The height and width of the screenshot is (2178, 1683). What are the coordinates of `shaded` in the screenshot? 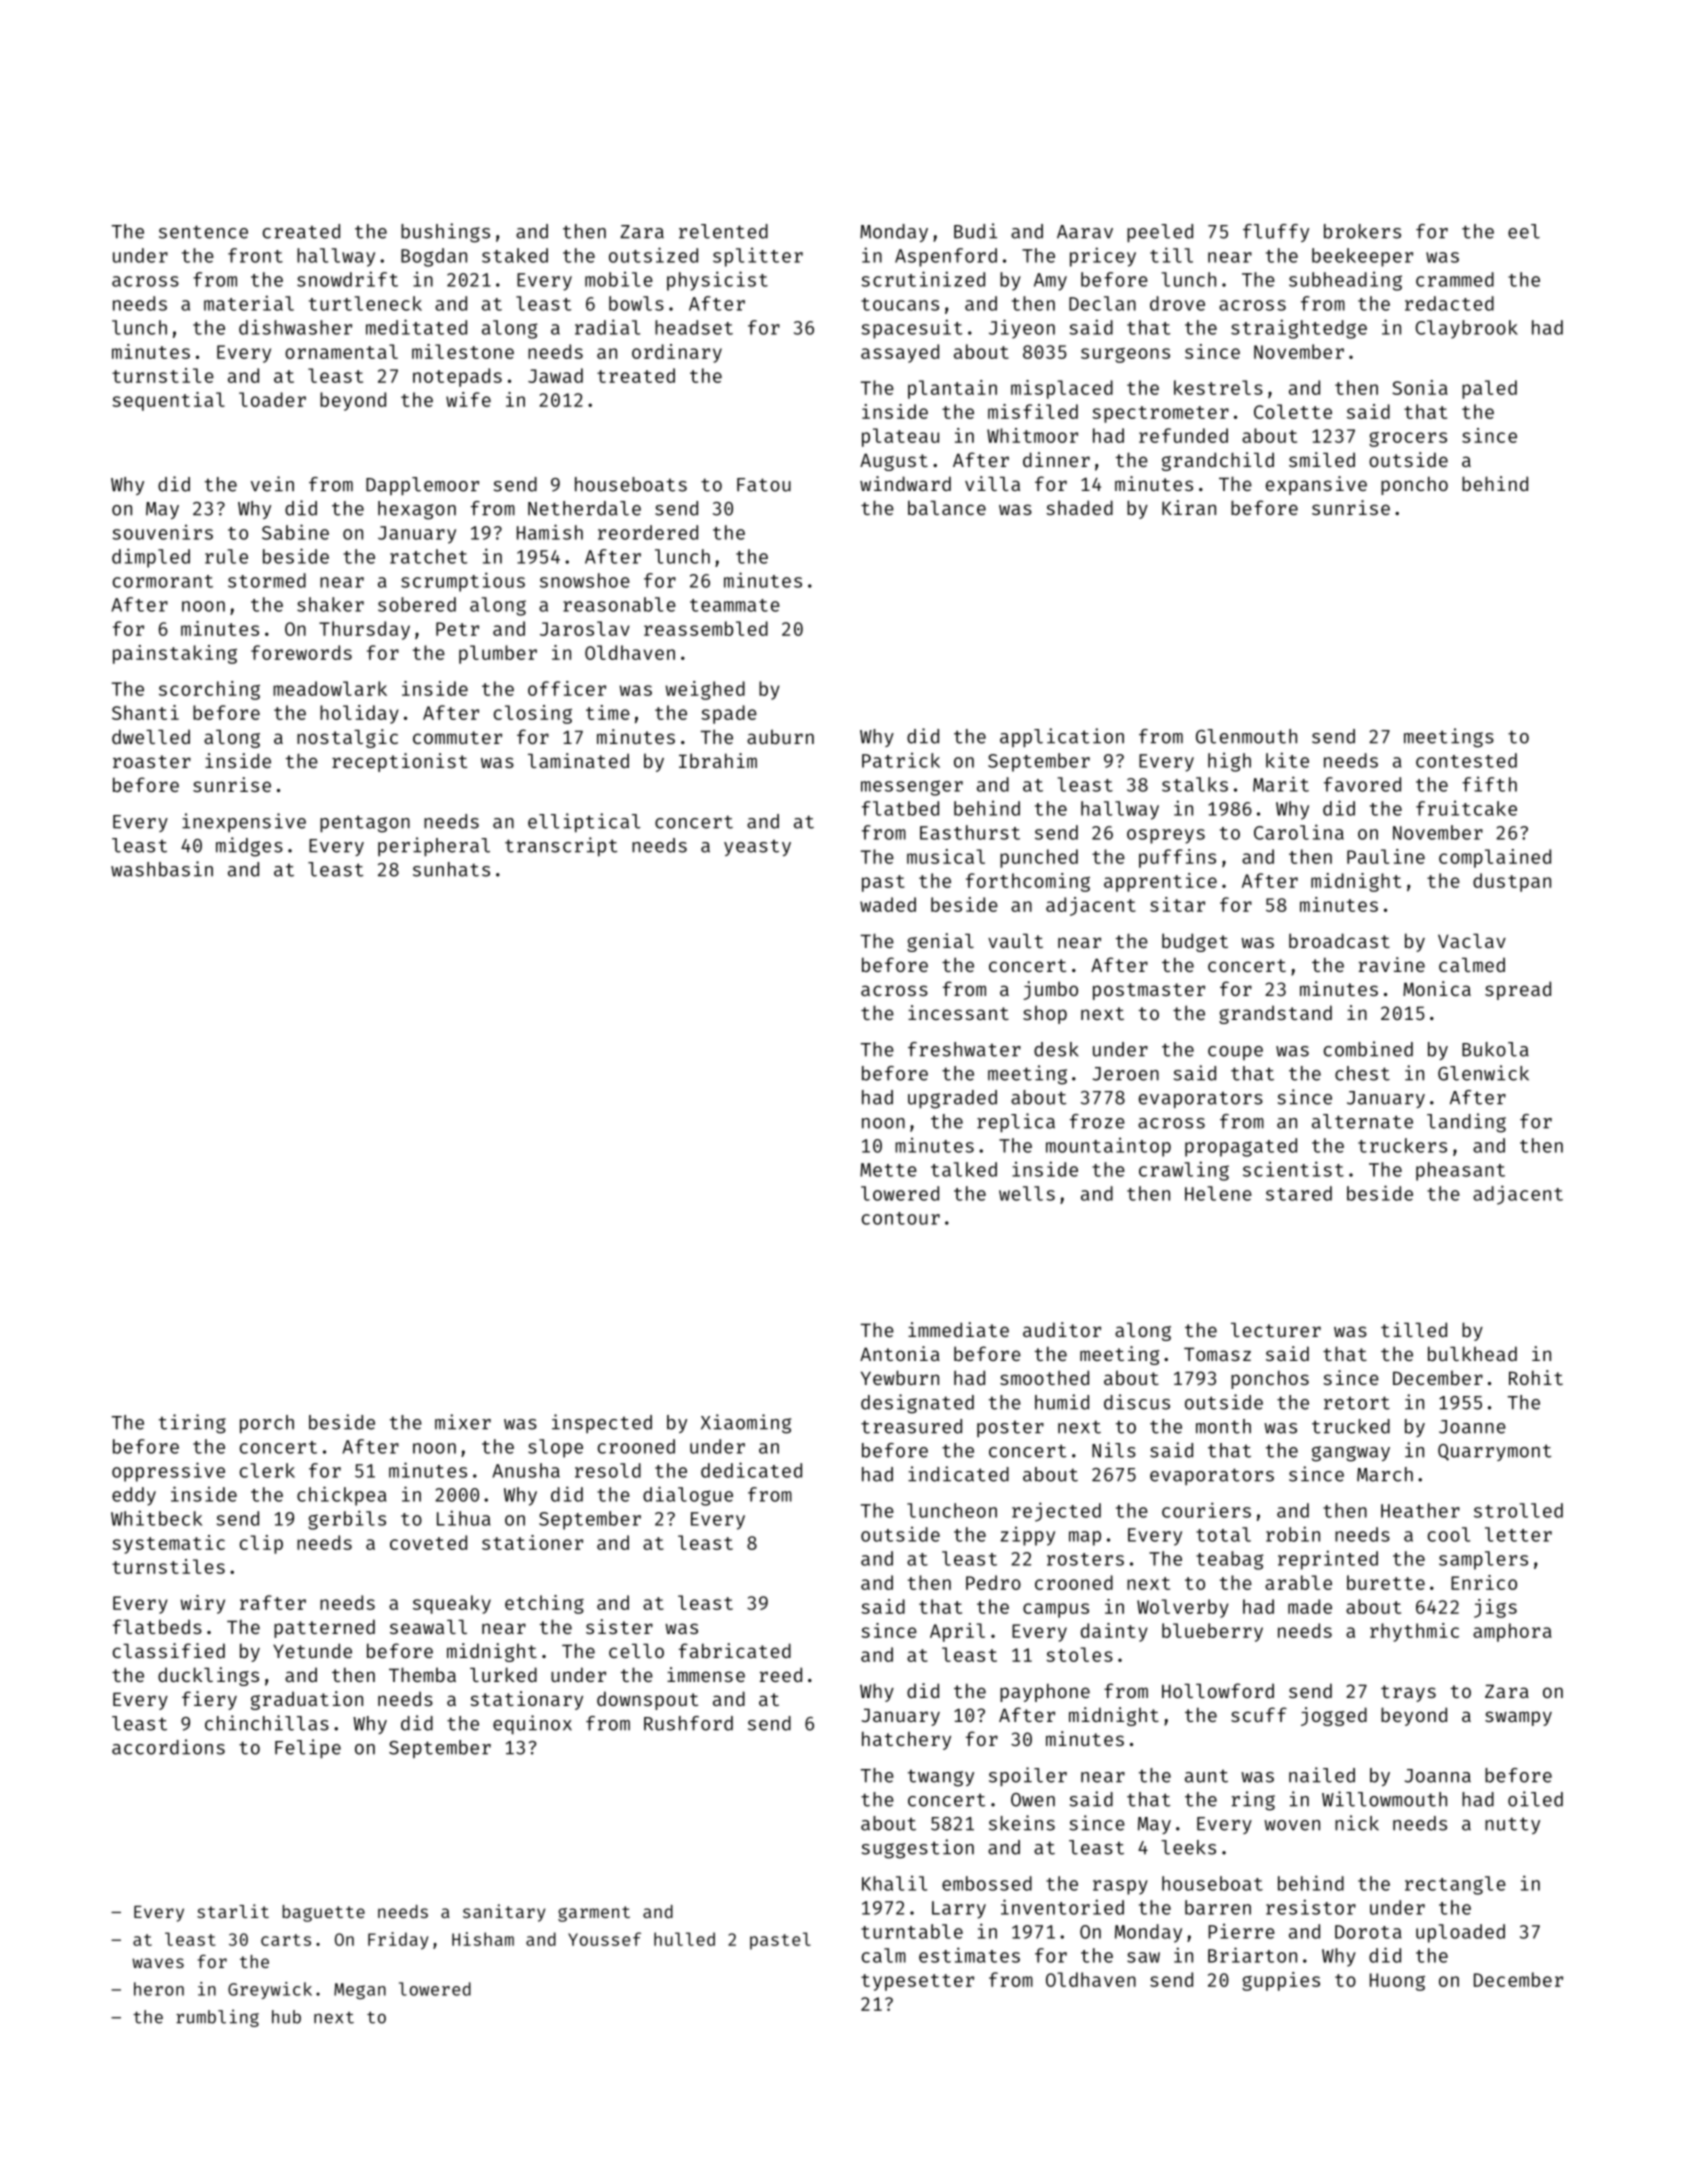 It's located at (1079, 507).
